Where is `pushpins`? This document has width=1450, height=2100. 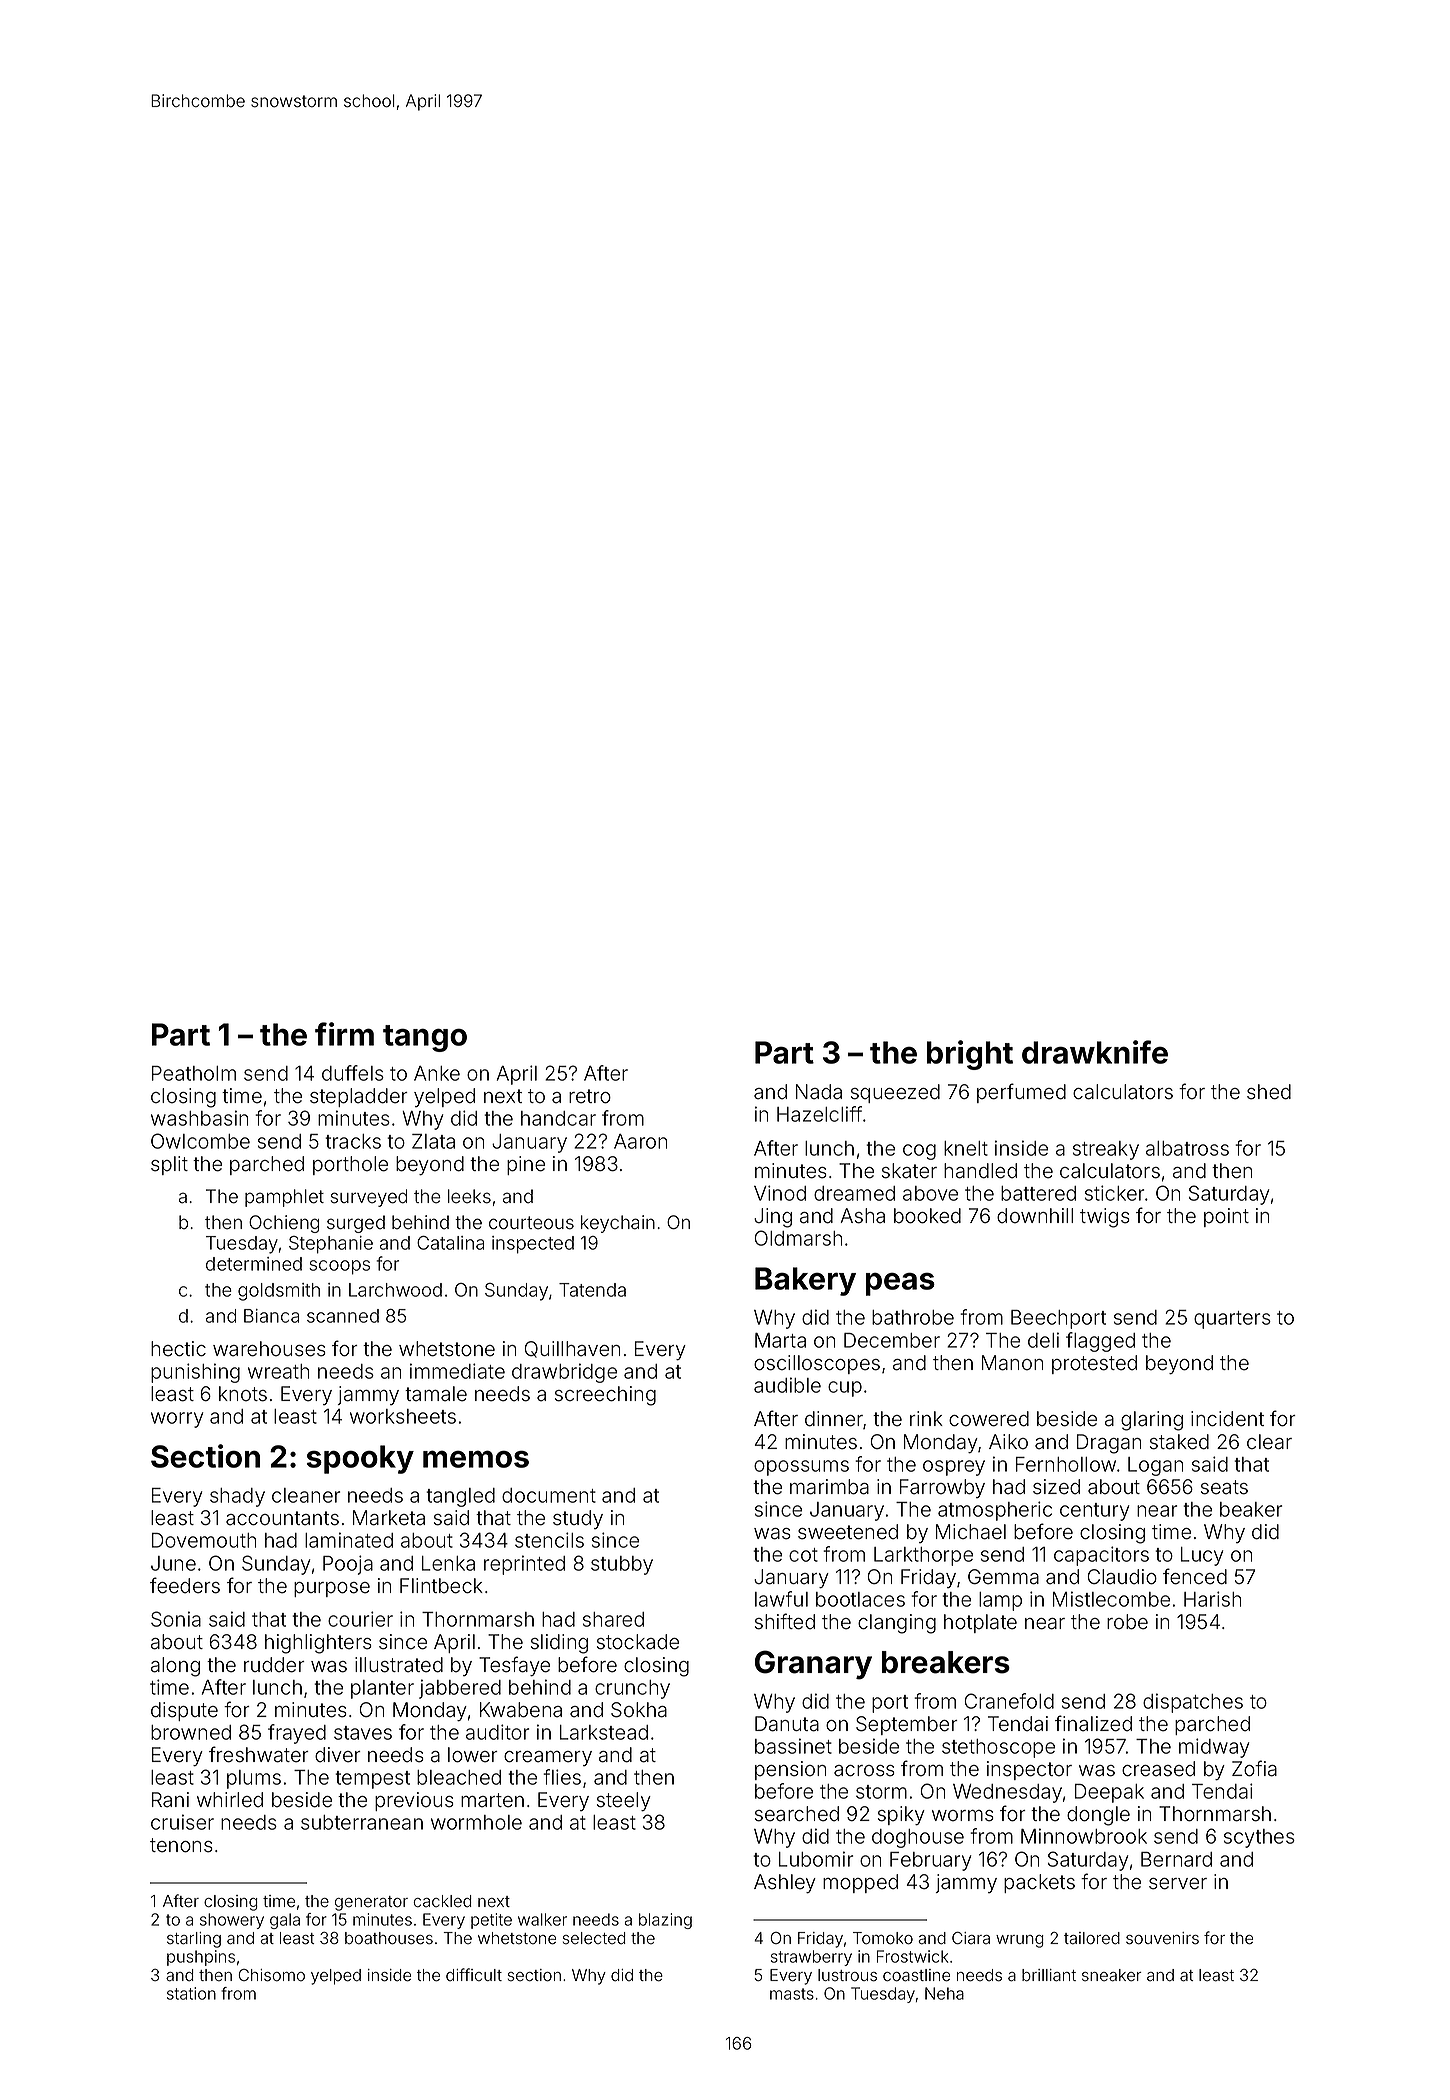 pushpins is located at coordinates (201, 1958).
